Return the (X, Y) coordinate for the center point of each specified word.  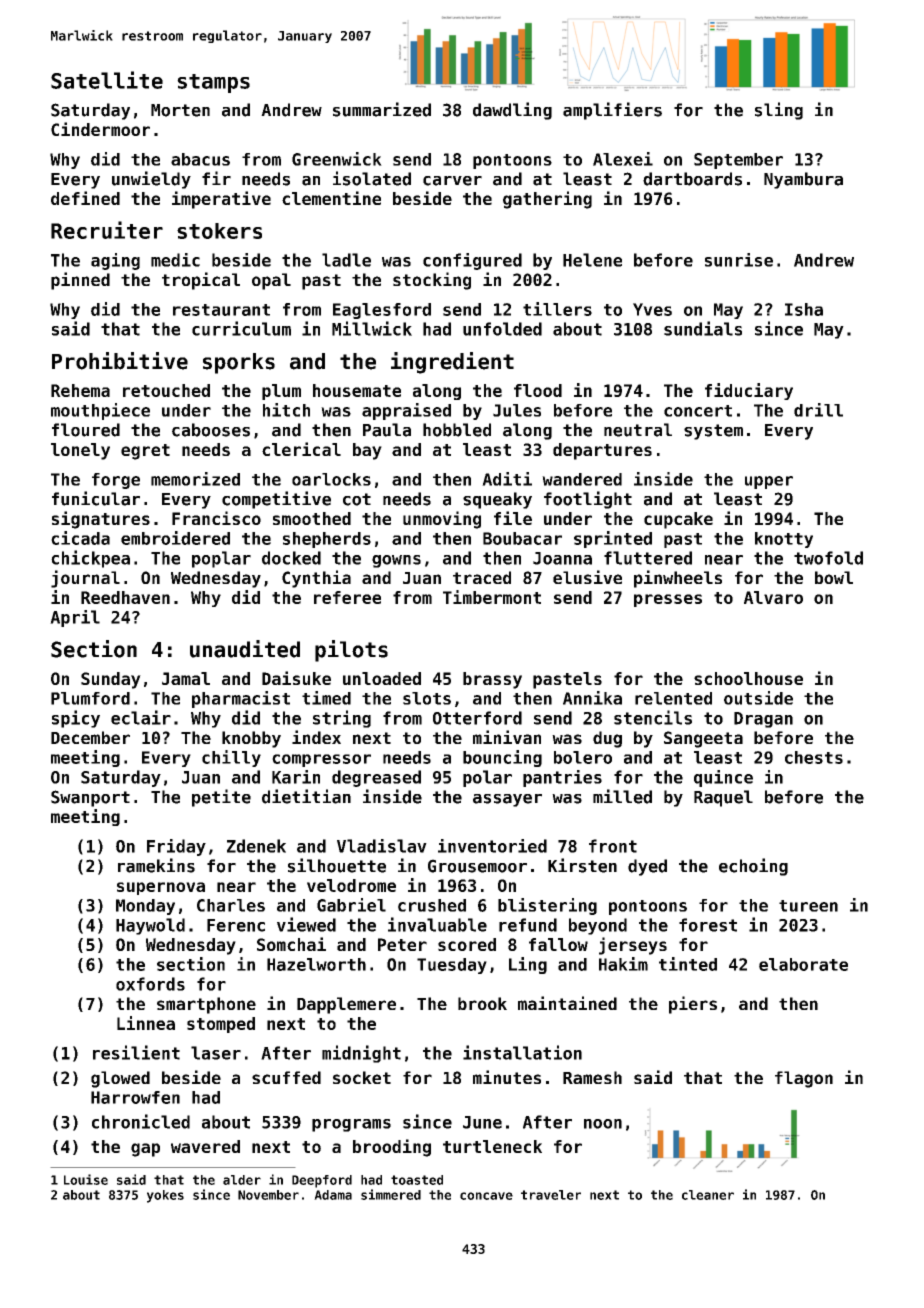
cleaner (708, 1195)
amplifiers (612, 111)
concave (486, 1196)
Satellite (107, 80)
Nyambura (803, 180)
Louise (86, 1179)
